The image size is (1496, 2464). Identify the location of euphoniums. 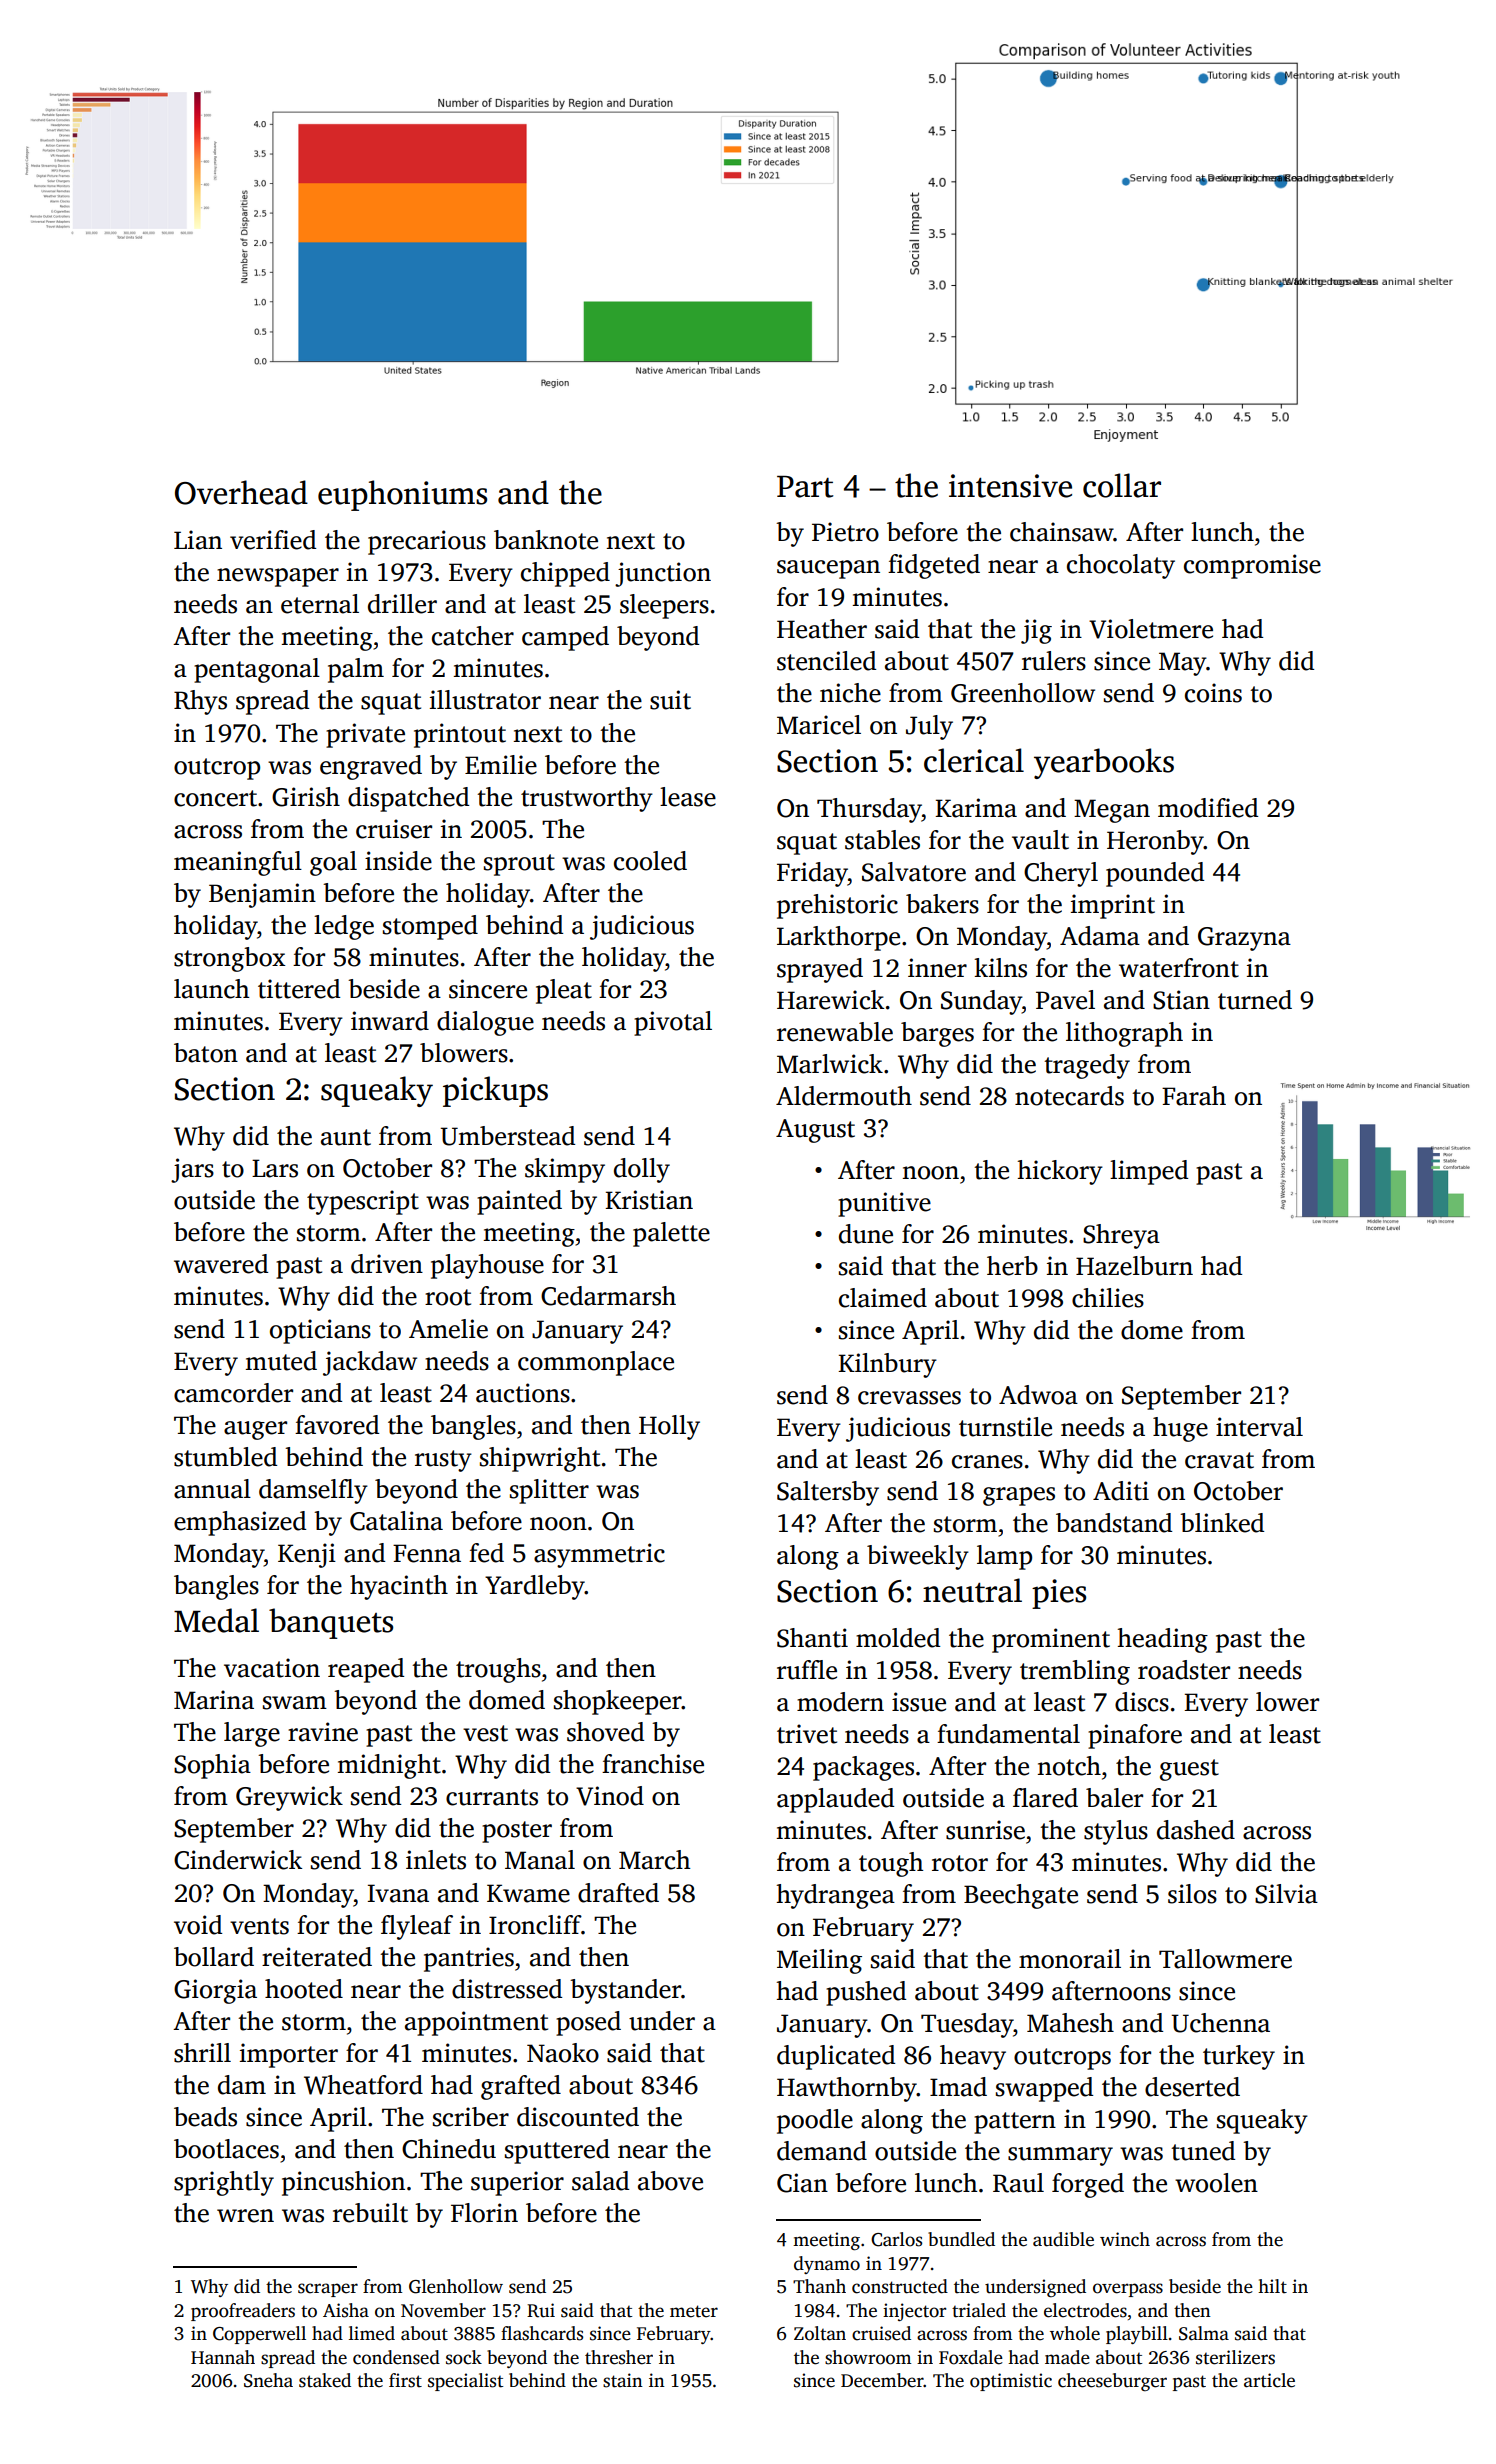
(402, 495).
